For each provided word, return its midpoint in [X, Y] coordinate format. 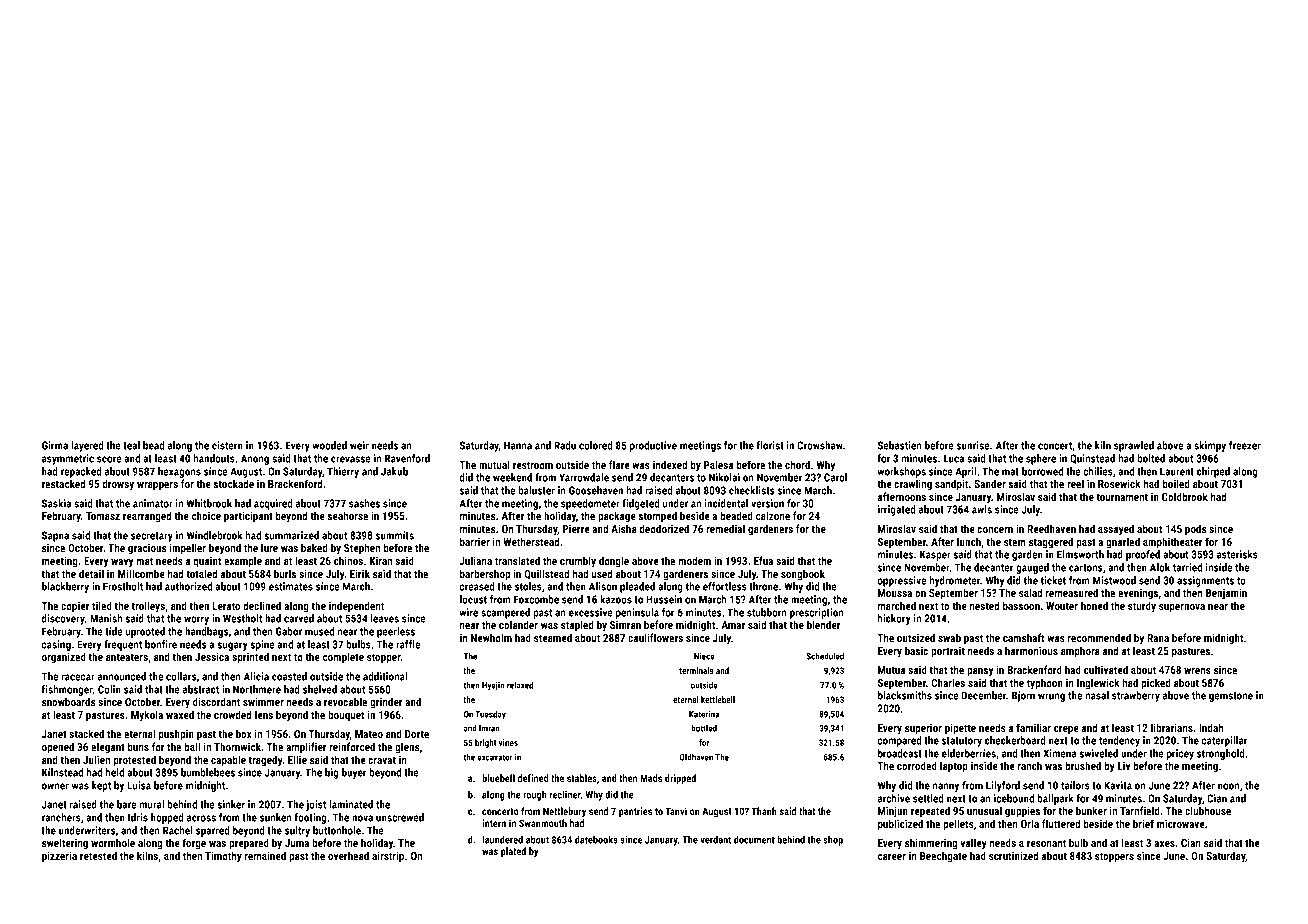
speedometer [590, 504]
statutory [962, 742]
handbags [206, 632]
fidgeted [641, 504]
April [965, 472]
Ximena [1059, 753]
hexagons [179, 472]
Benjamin [1226, 594]
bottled [704, 728]
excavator [495, 757]
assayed [1116, 530]
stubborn [767, 612]
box [244, 733]
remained [265, 855]
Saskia [56, 503]
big [332, 773]
